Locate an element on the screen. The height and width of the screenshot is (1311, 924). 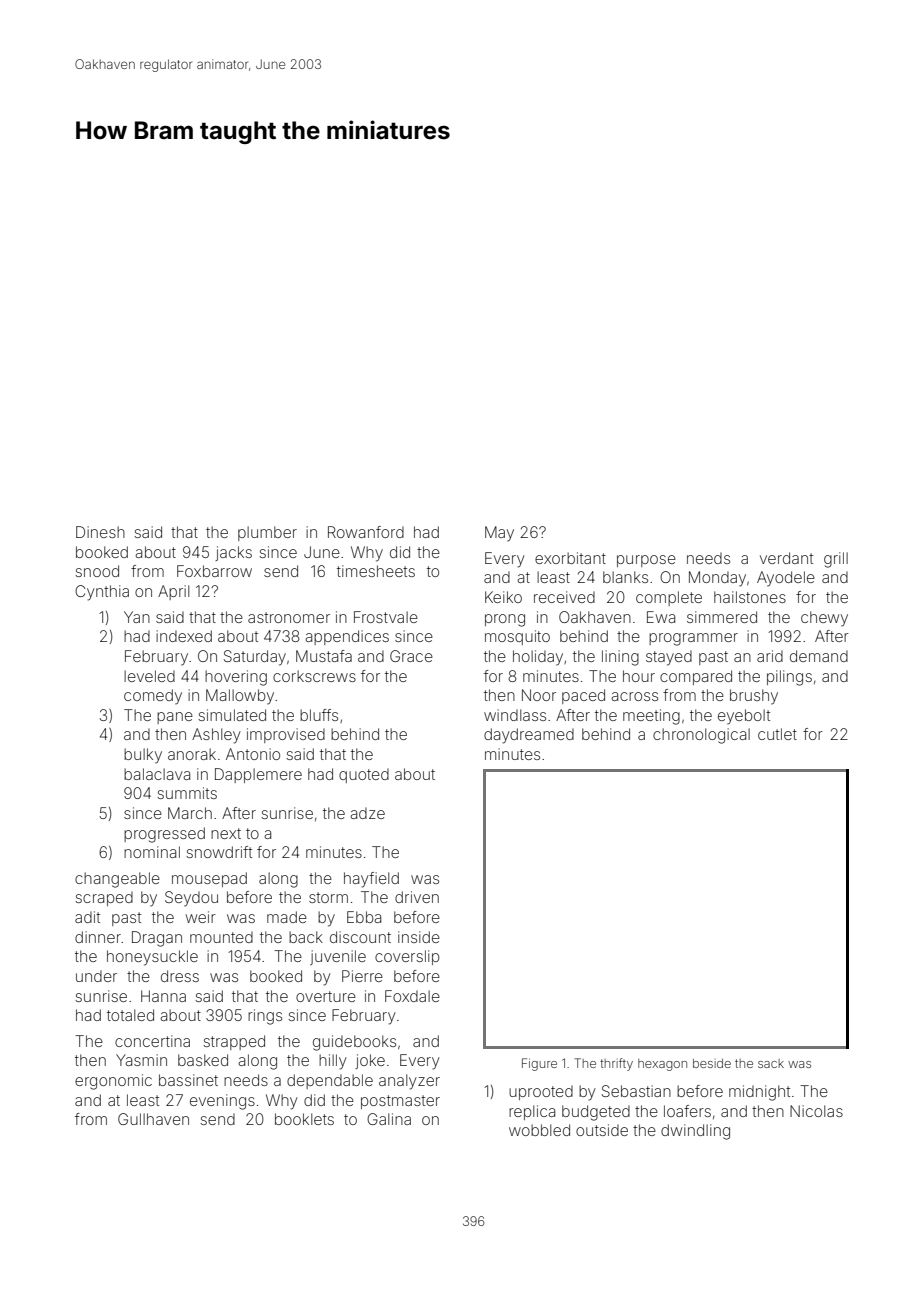
postmaster is located at coordinates (400, 1102).
